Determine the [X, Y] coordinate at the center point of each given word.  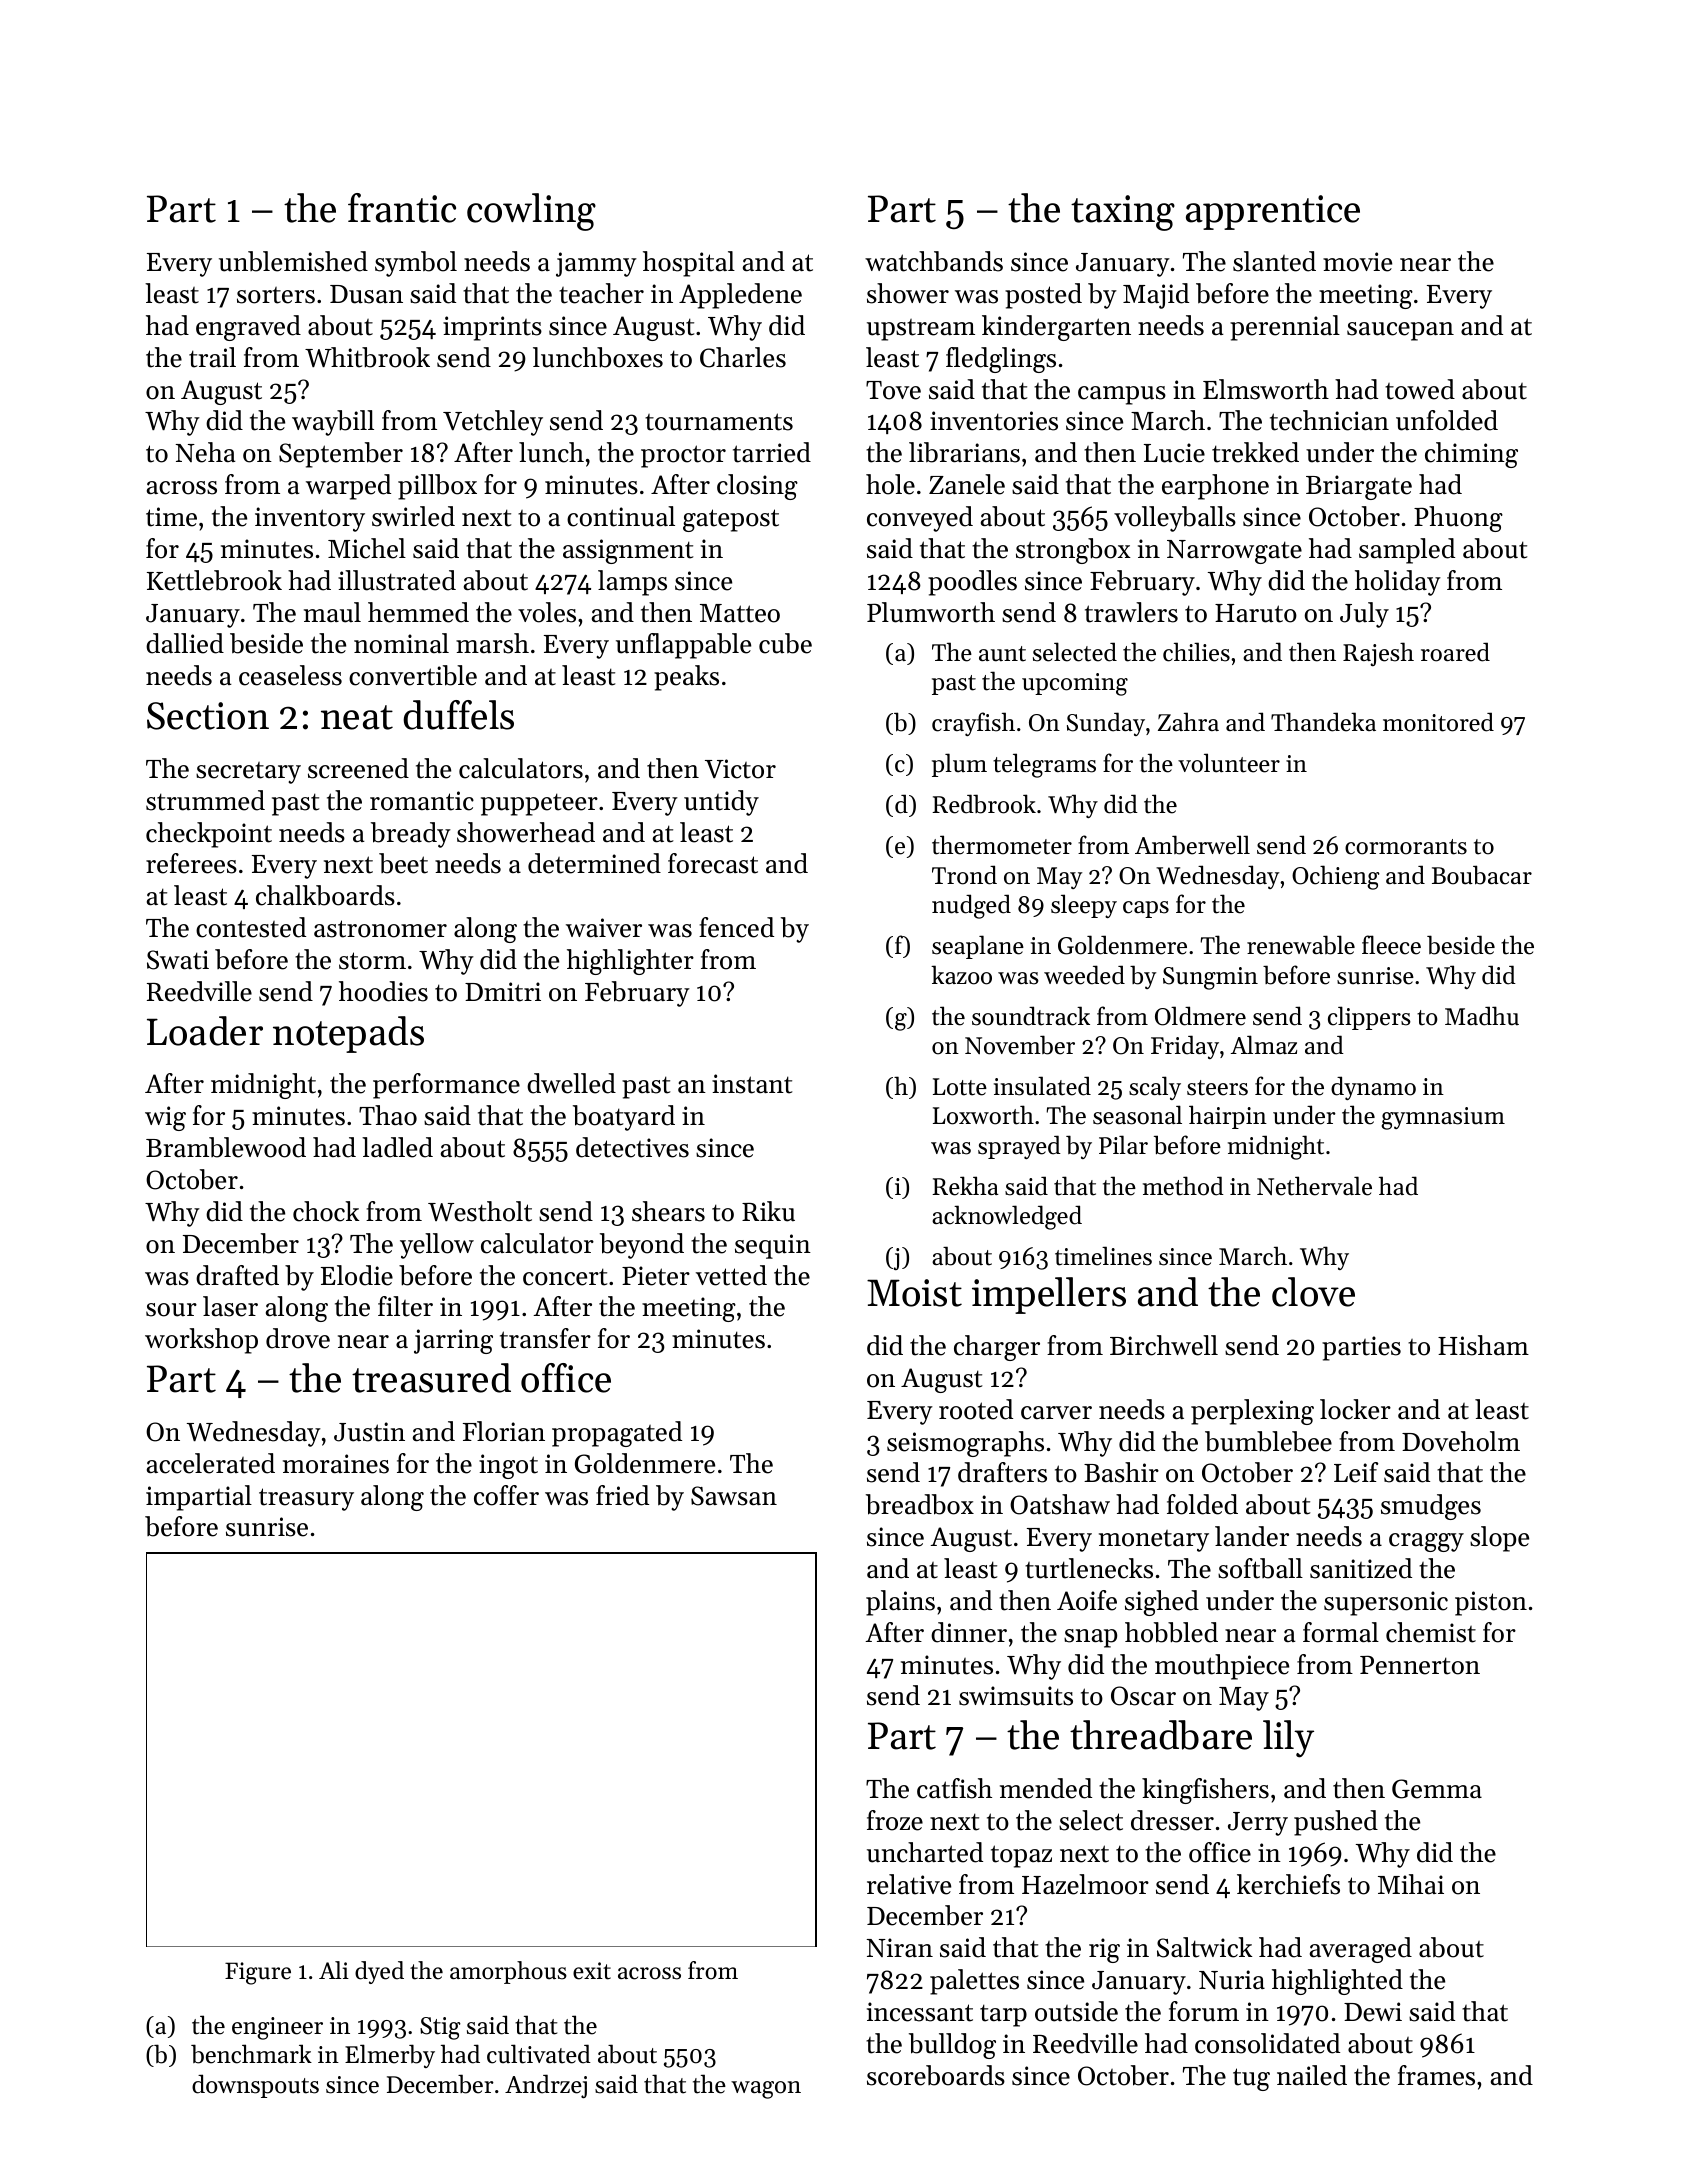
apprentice [1273, 212]
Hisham [1483, 1345]
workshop [201, 1341]
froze [895, 1820]
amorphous [508, 1972]
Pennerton [1420, 1665]
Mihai [1411, 1884]
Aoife [1087, 1600]
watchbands [934, 261]
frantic [402, 208]
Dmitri [503, 992]
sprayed [1019, 1147]
